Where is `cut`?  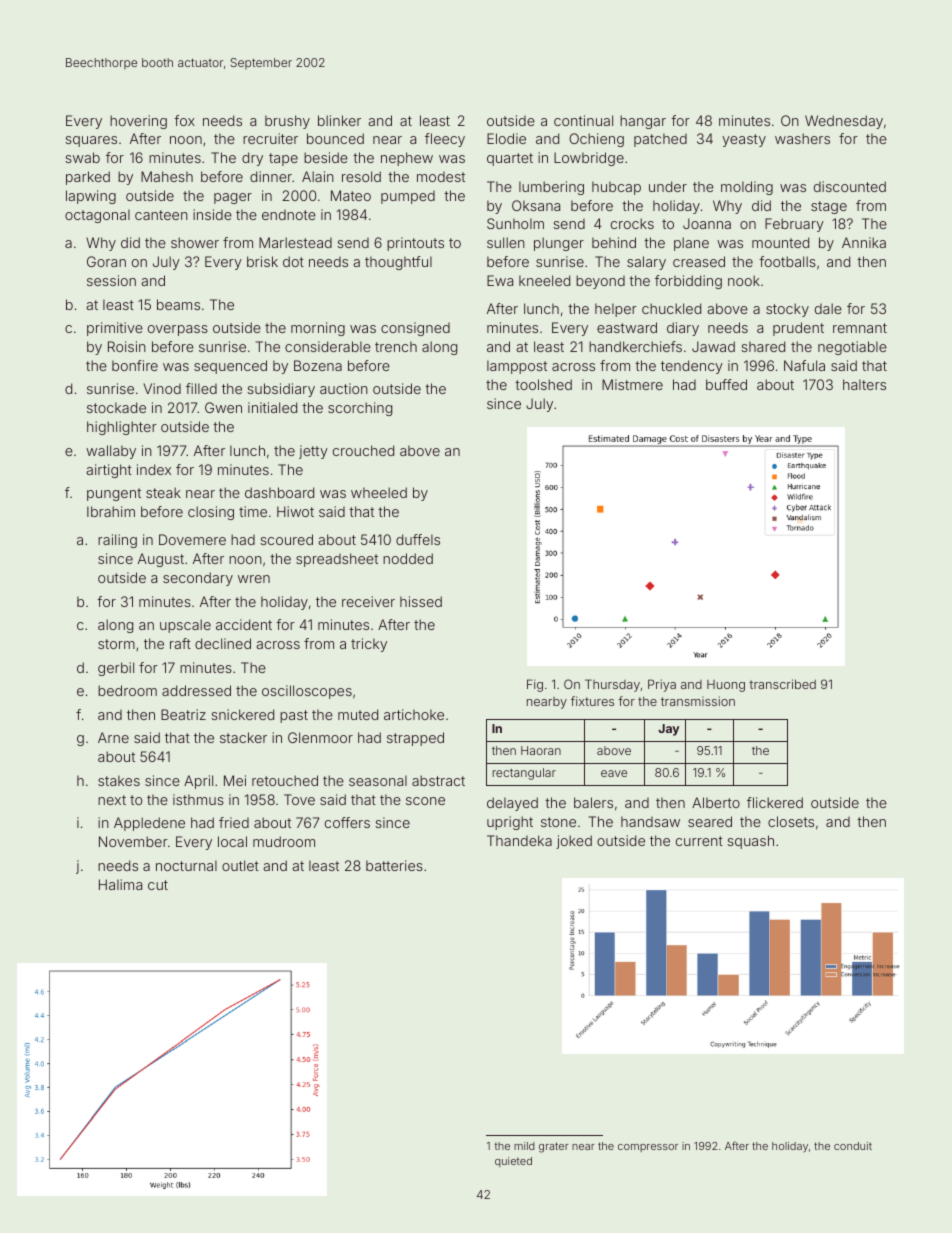
cut is located at coordinates (158, 885).
